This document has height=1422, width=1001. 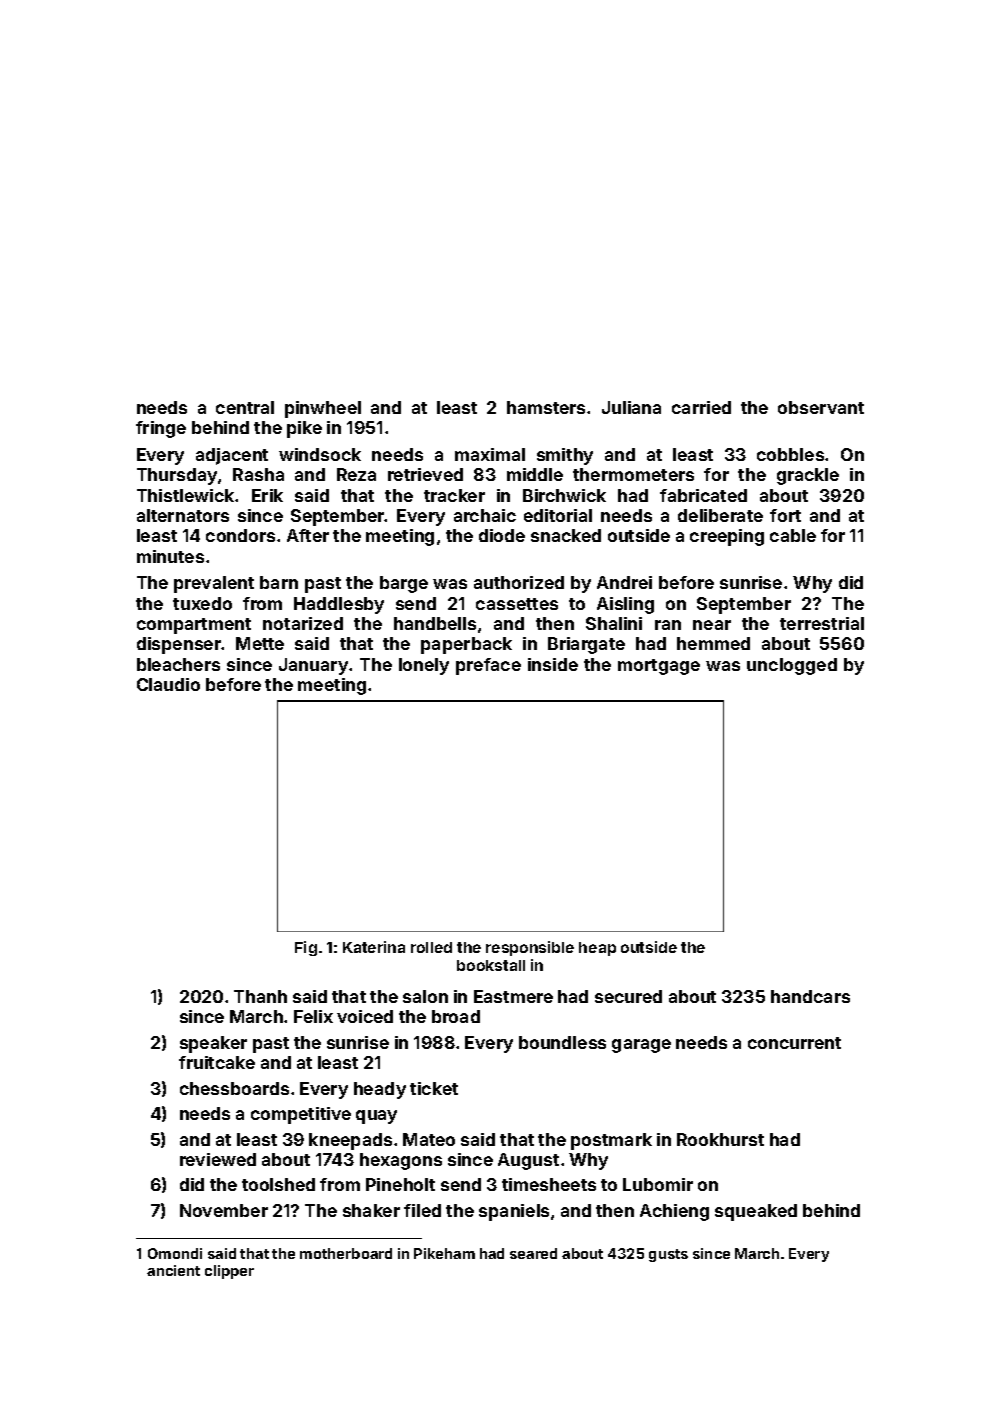 I want to click on inside, so click(x=553, y=664).
